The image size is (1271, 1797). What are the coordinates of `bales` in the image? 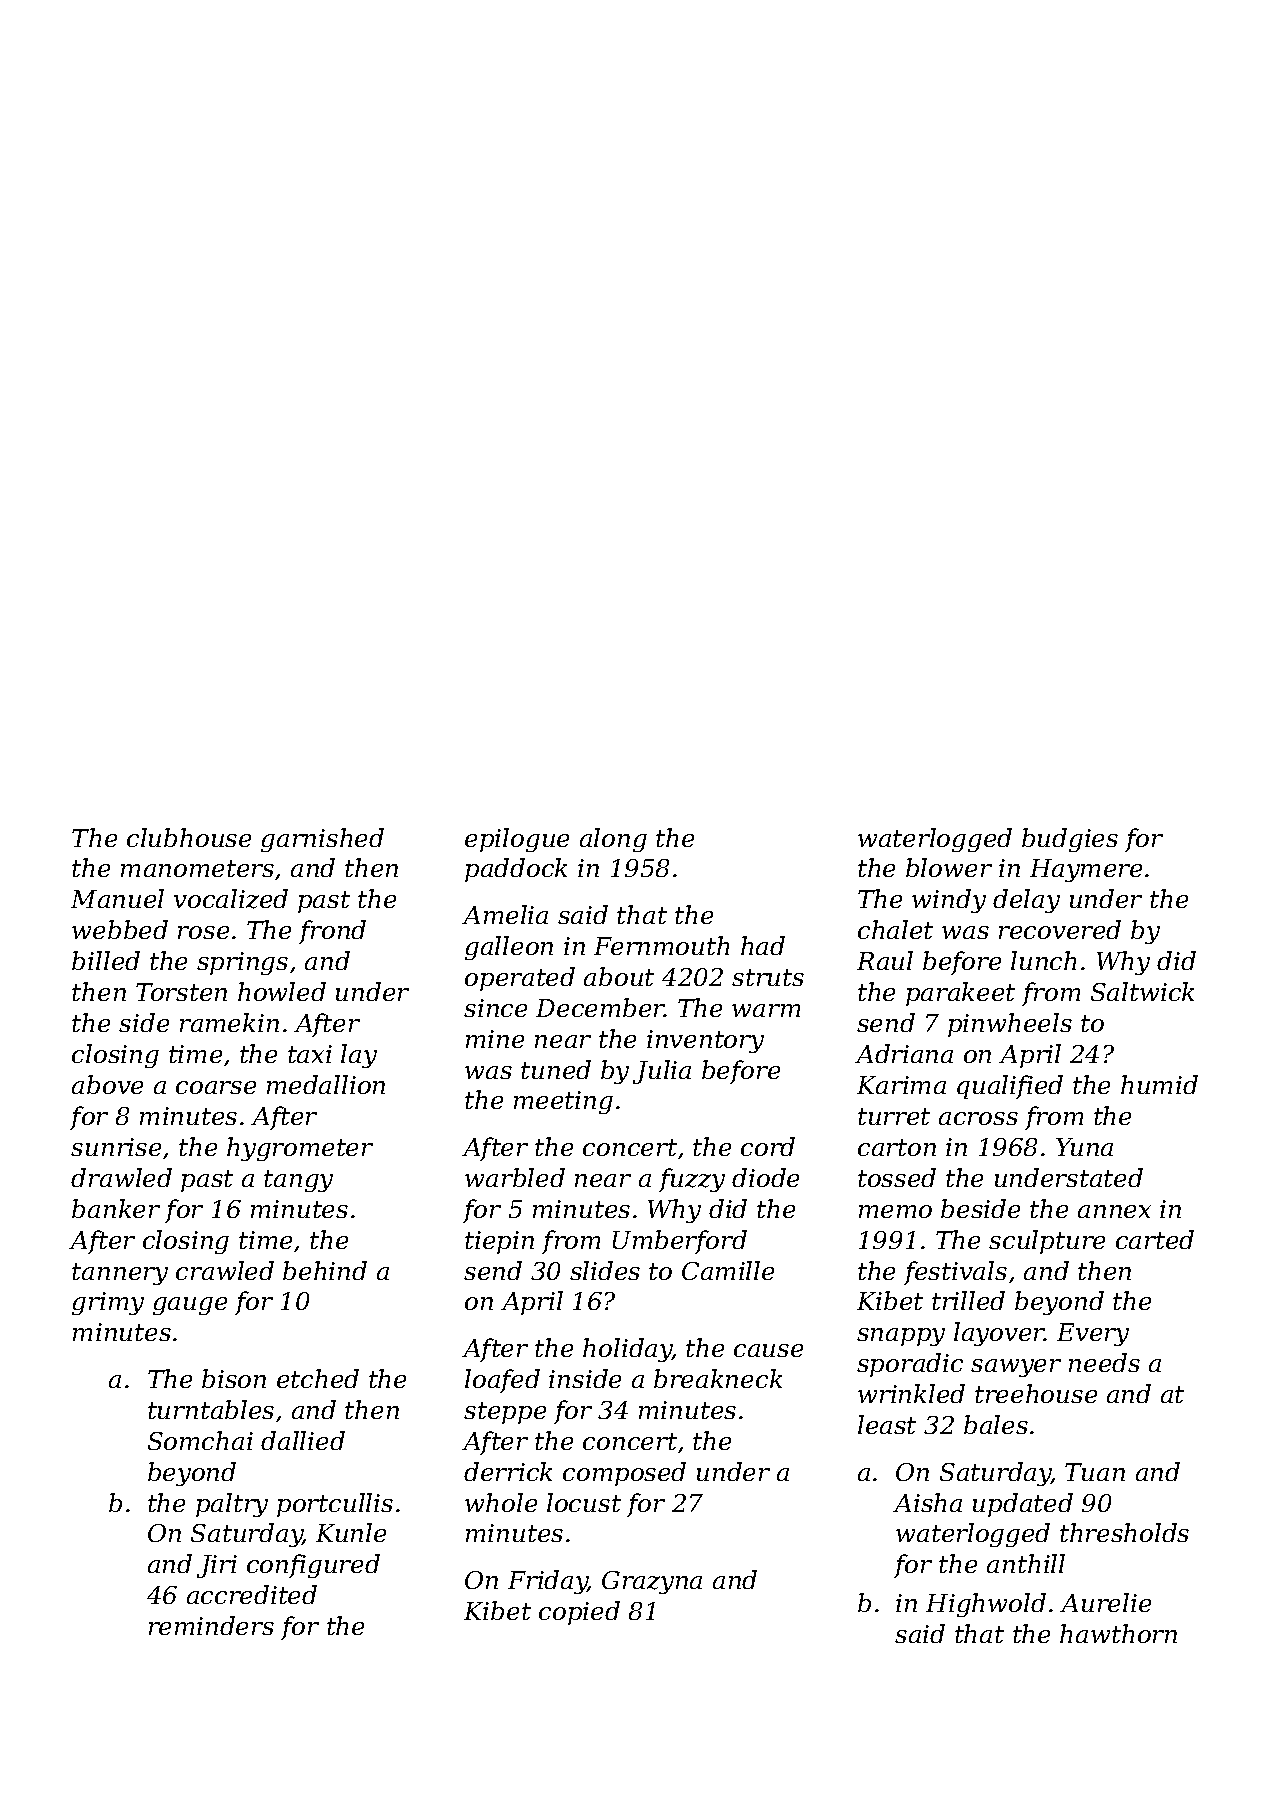 It's located at (996, 1424).
